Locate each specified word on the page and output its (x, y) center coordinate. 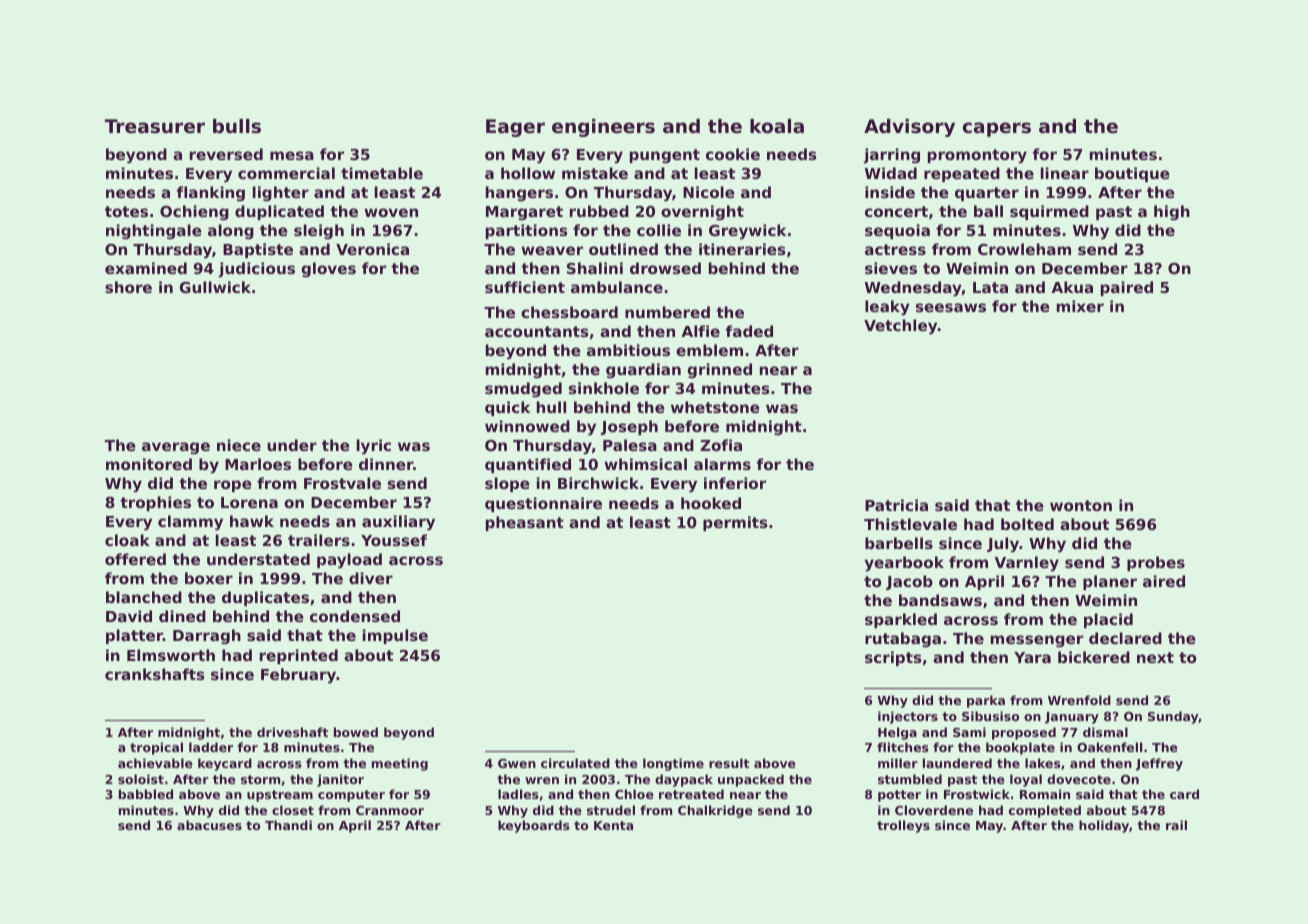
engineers (603, 128)
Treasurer (155, 126)
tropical (156, 748)
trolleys (903, 826)
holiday (1104, 826)
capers (997, 129)
